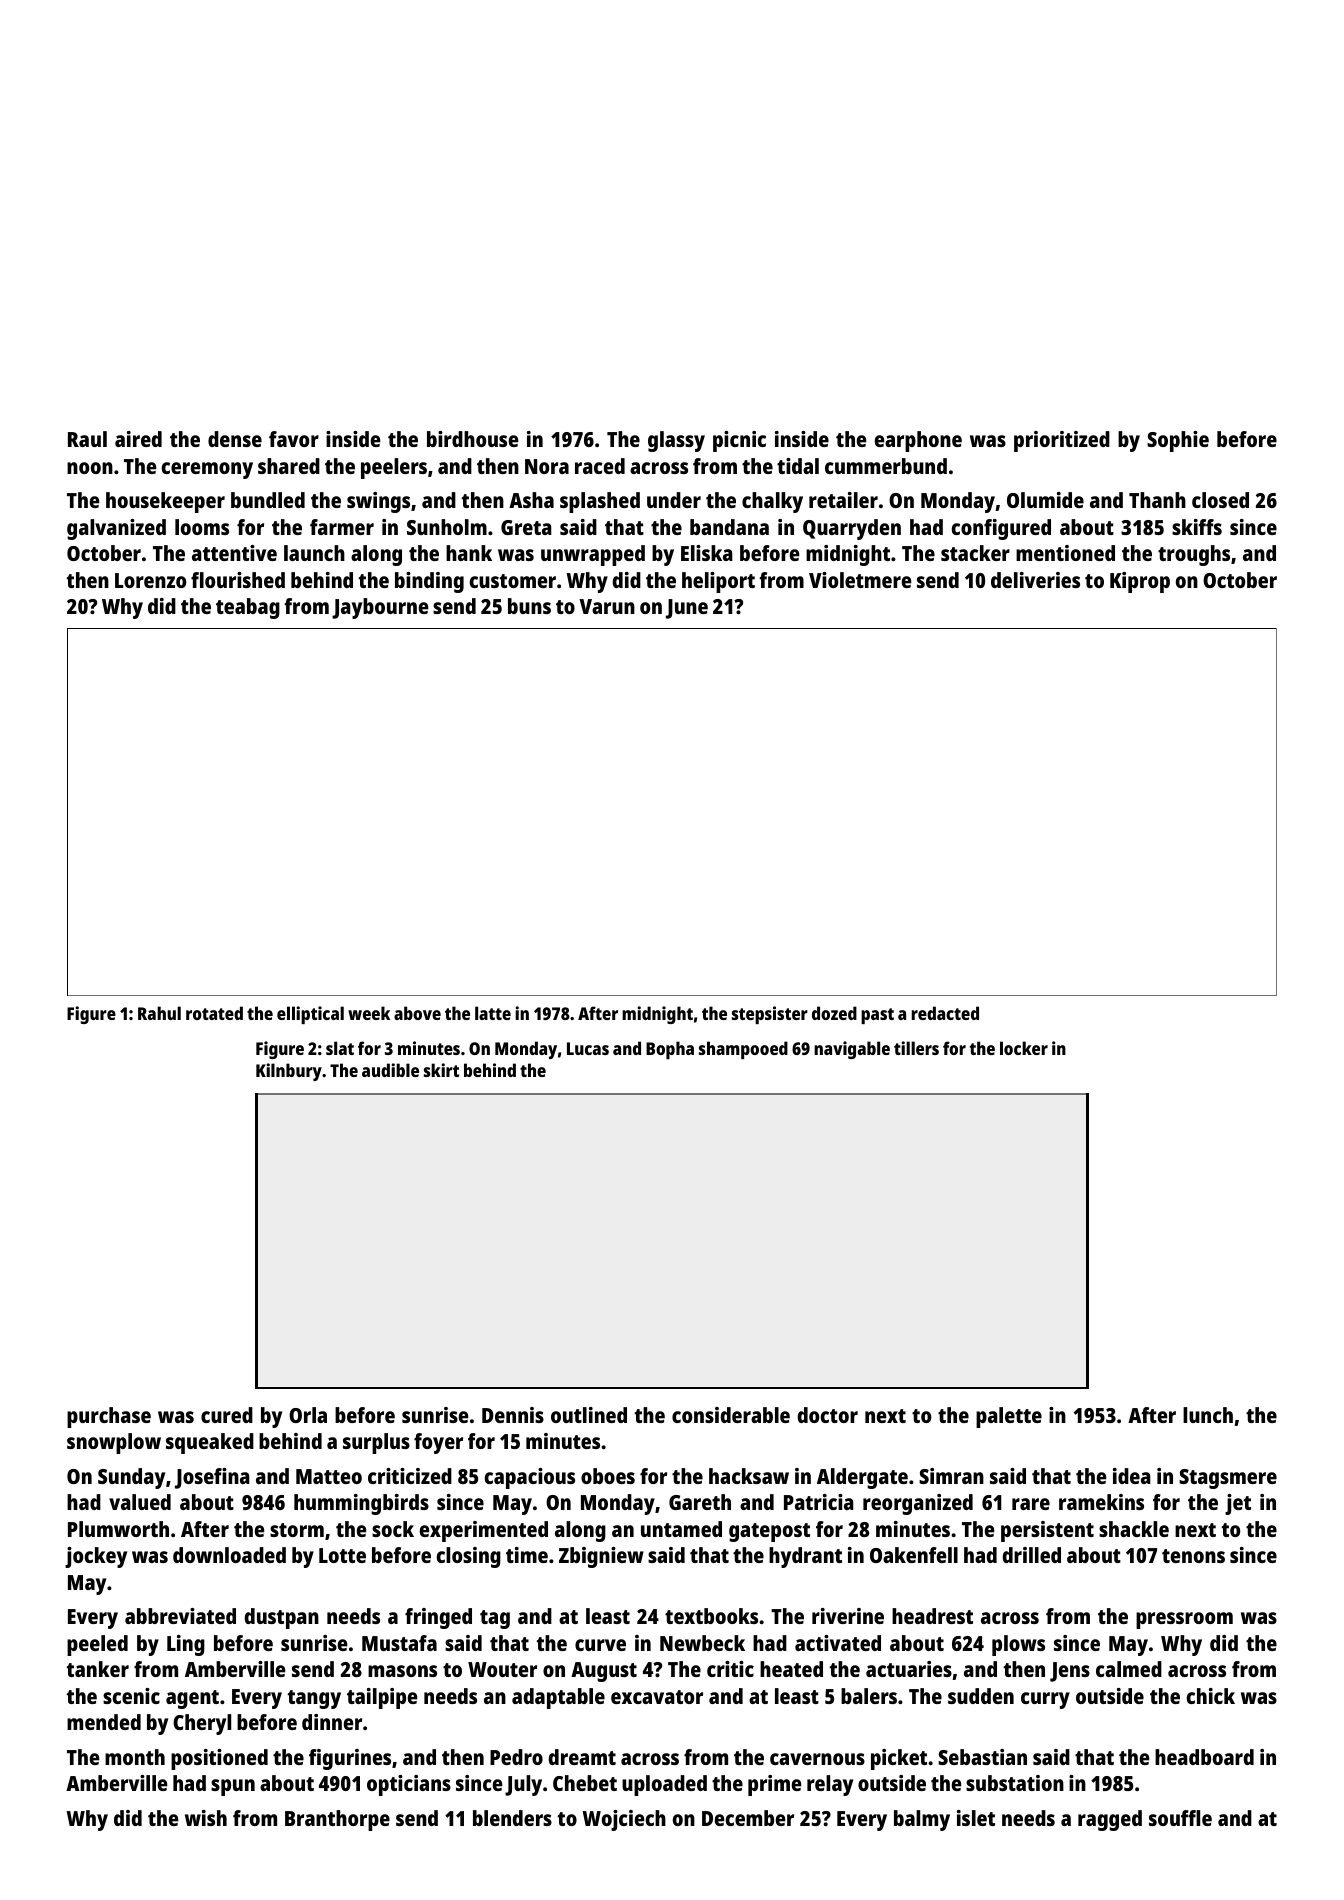  I want to click on glassy, so click(676, 441).
